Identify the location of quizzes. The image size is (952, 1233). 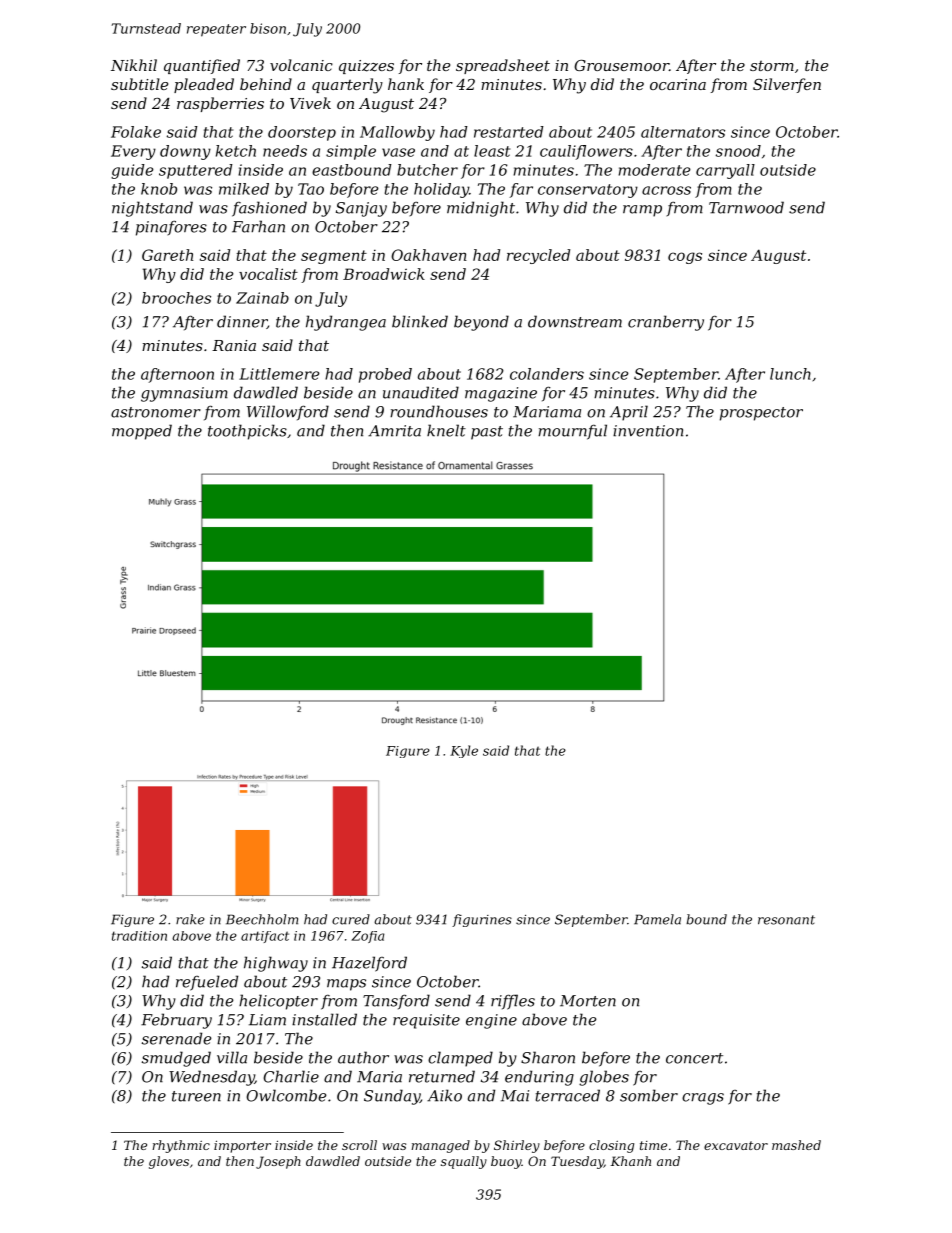
(366, 67).
